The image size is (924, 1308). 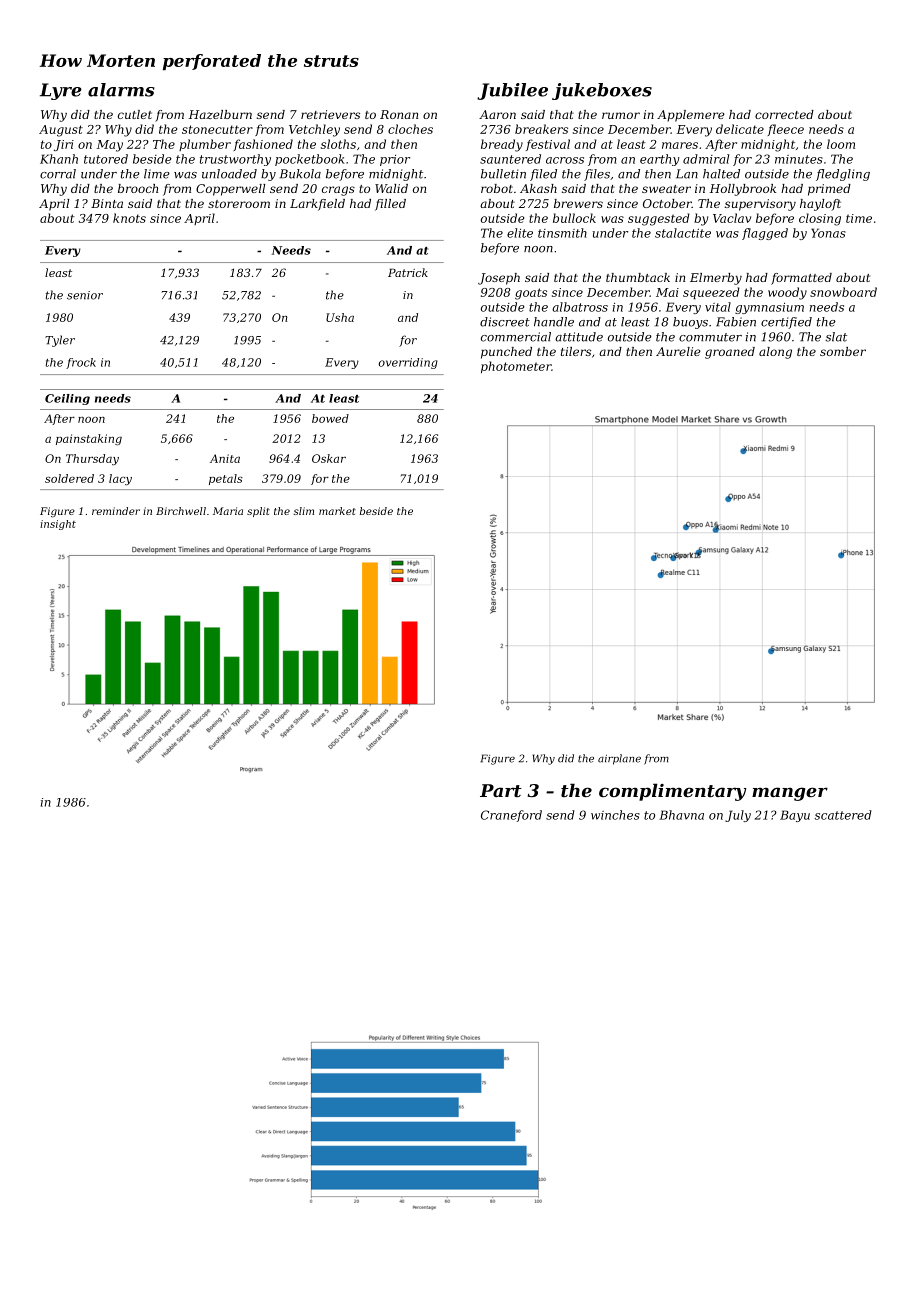 What do you see at coordinates (390, 205) in the page?
I see `filled` at bounding box center [390, 205].
